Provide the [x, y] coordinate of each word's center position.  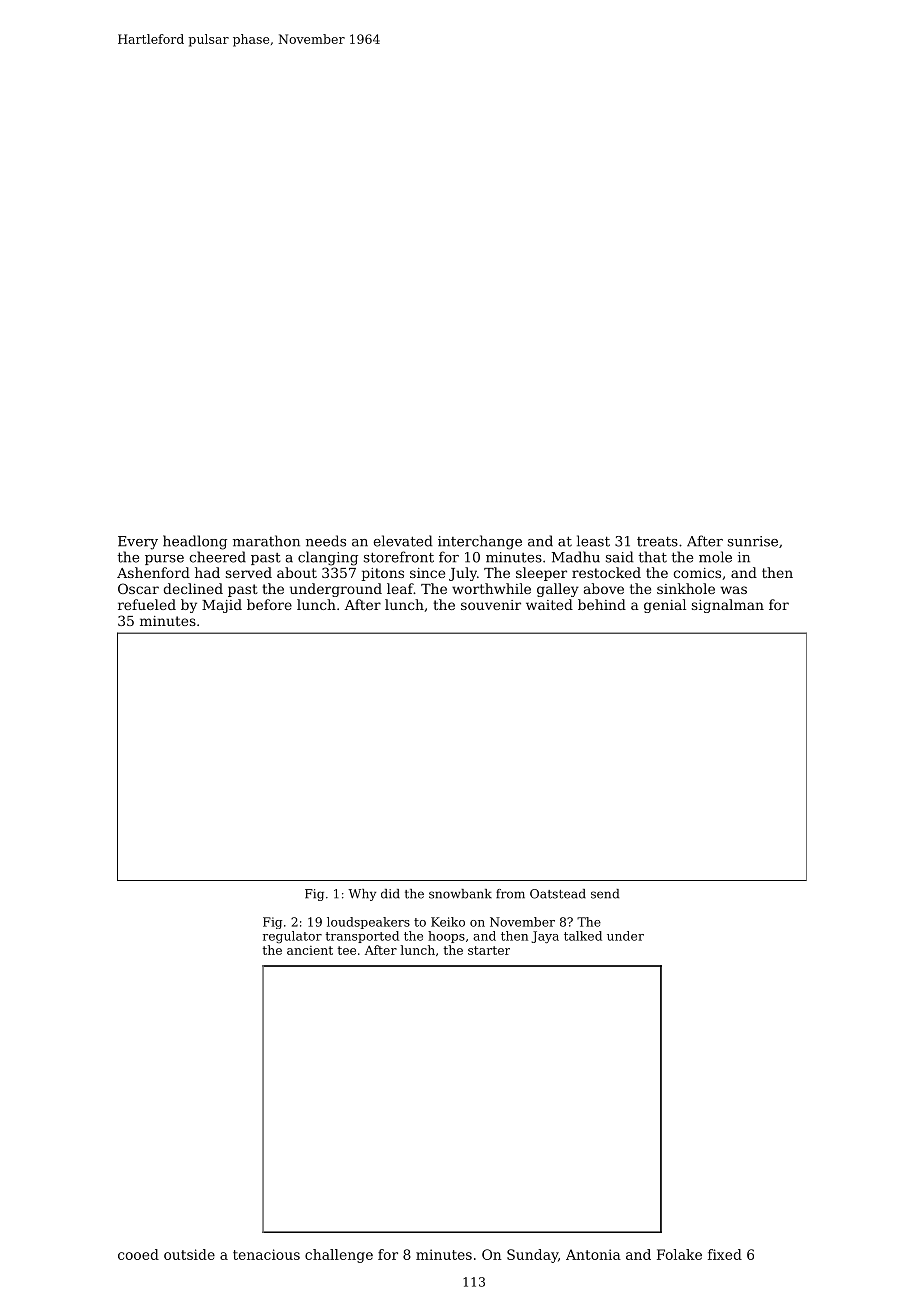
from [510, 894]
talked [583, 936]
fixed [725, 1254]
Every [138, 543]
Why [362, 895]
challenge [339, 1256]
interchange [480, 542]
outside [189, 1254]
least [593, 541]
